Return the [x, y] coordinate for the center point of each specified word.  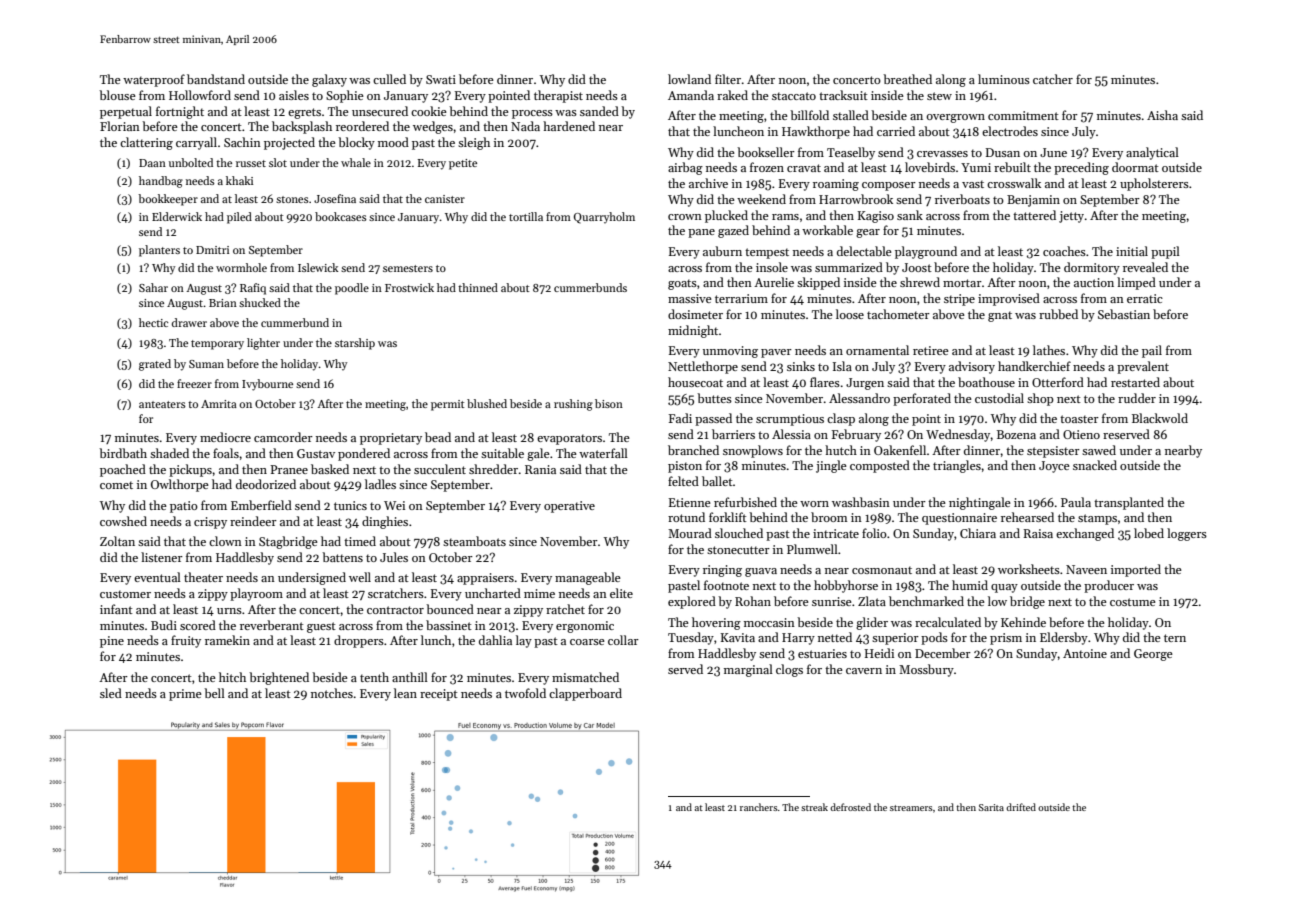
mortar [962, 283]
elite [621, 593]
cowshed [123, 521]
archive [708, 183]
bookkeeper [168, 200]
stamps [1097, 519]
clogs [789, 670]
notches [332, 693]
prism [1006, 639]
